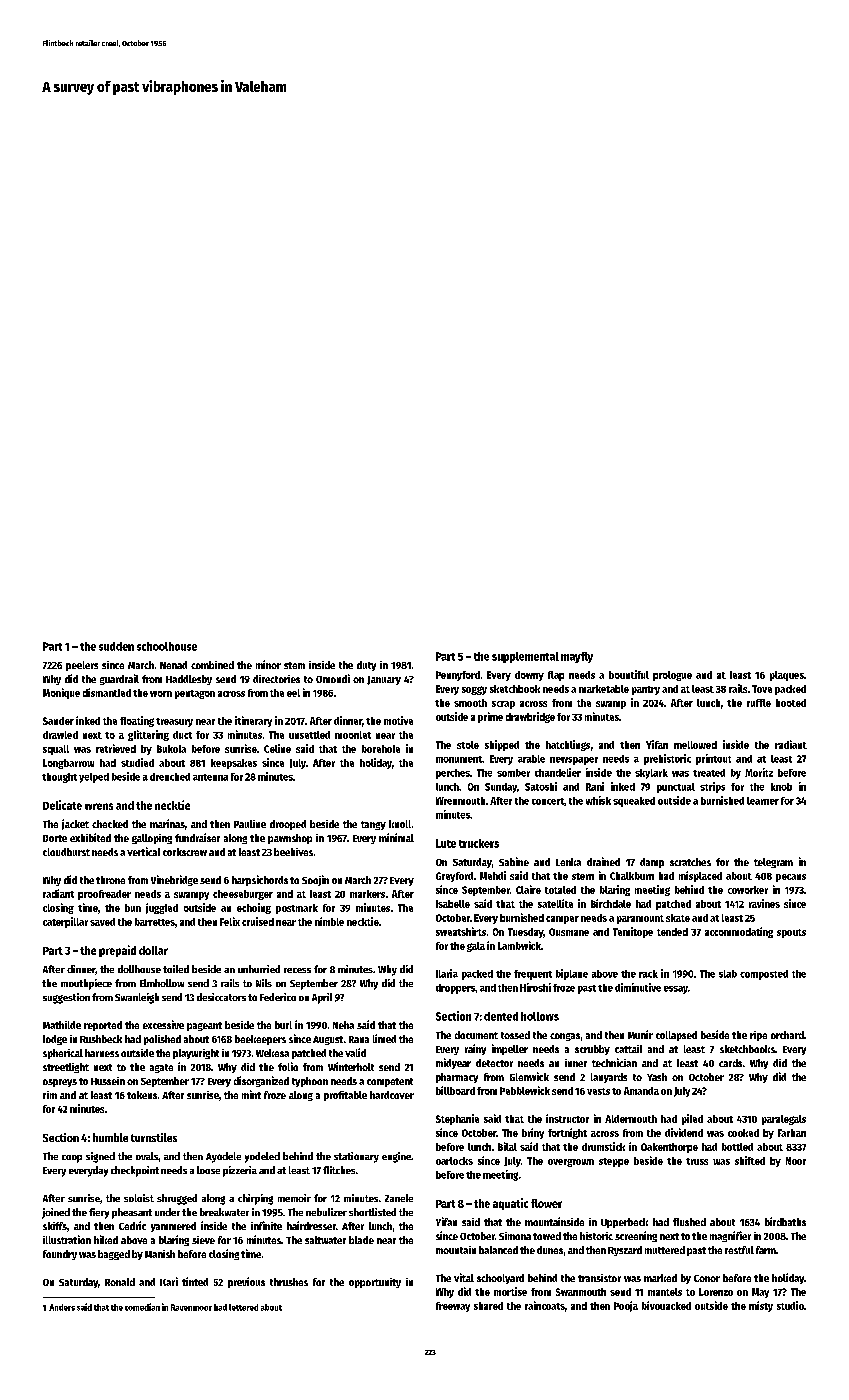 The height and width of the screenshot is (1400, 849). Describe the element at coordinates (759, 772) in the screenshot. I see `Moritz` at that location.
